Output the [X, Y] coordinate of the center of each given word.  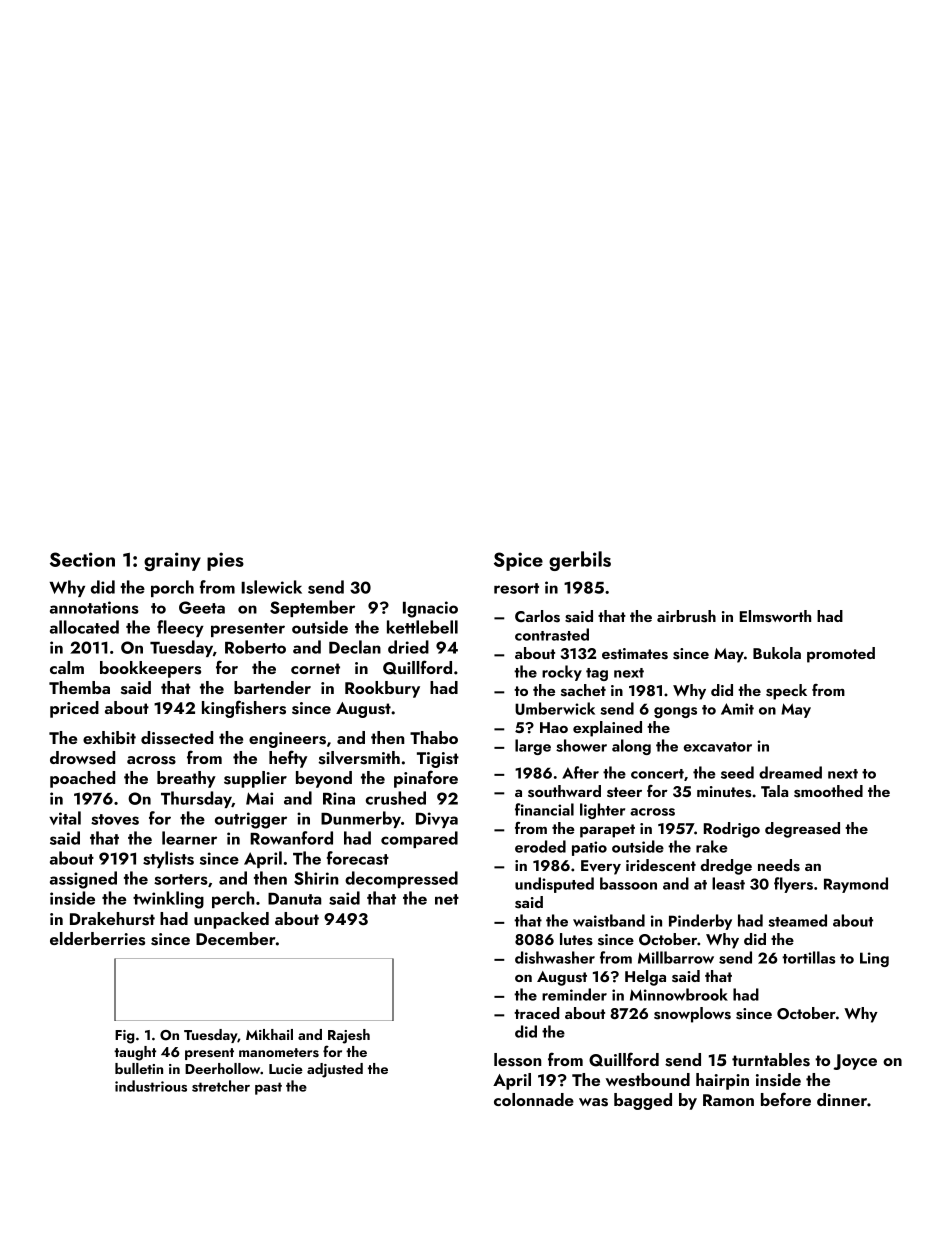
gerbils [580, 561]
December [236, 938]
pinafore [426, 779]
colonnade [534, 1099]
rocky [562, 673]
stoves [115, 819]
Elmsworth [775, 616]
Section [82, 559]
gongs [675, 712]
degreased [802, 830]
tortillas [809, 957]
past [268, 1088]
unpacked [231, 920]
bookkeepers [150, 669]
